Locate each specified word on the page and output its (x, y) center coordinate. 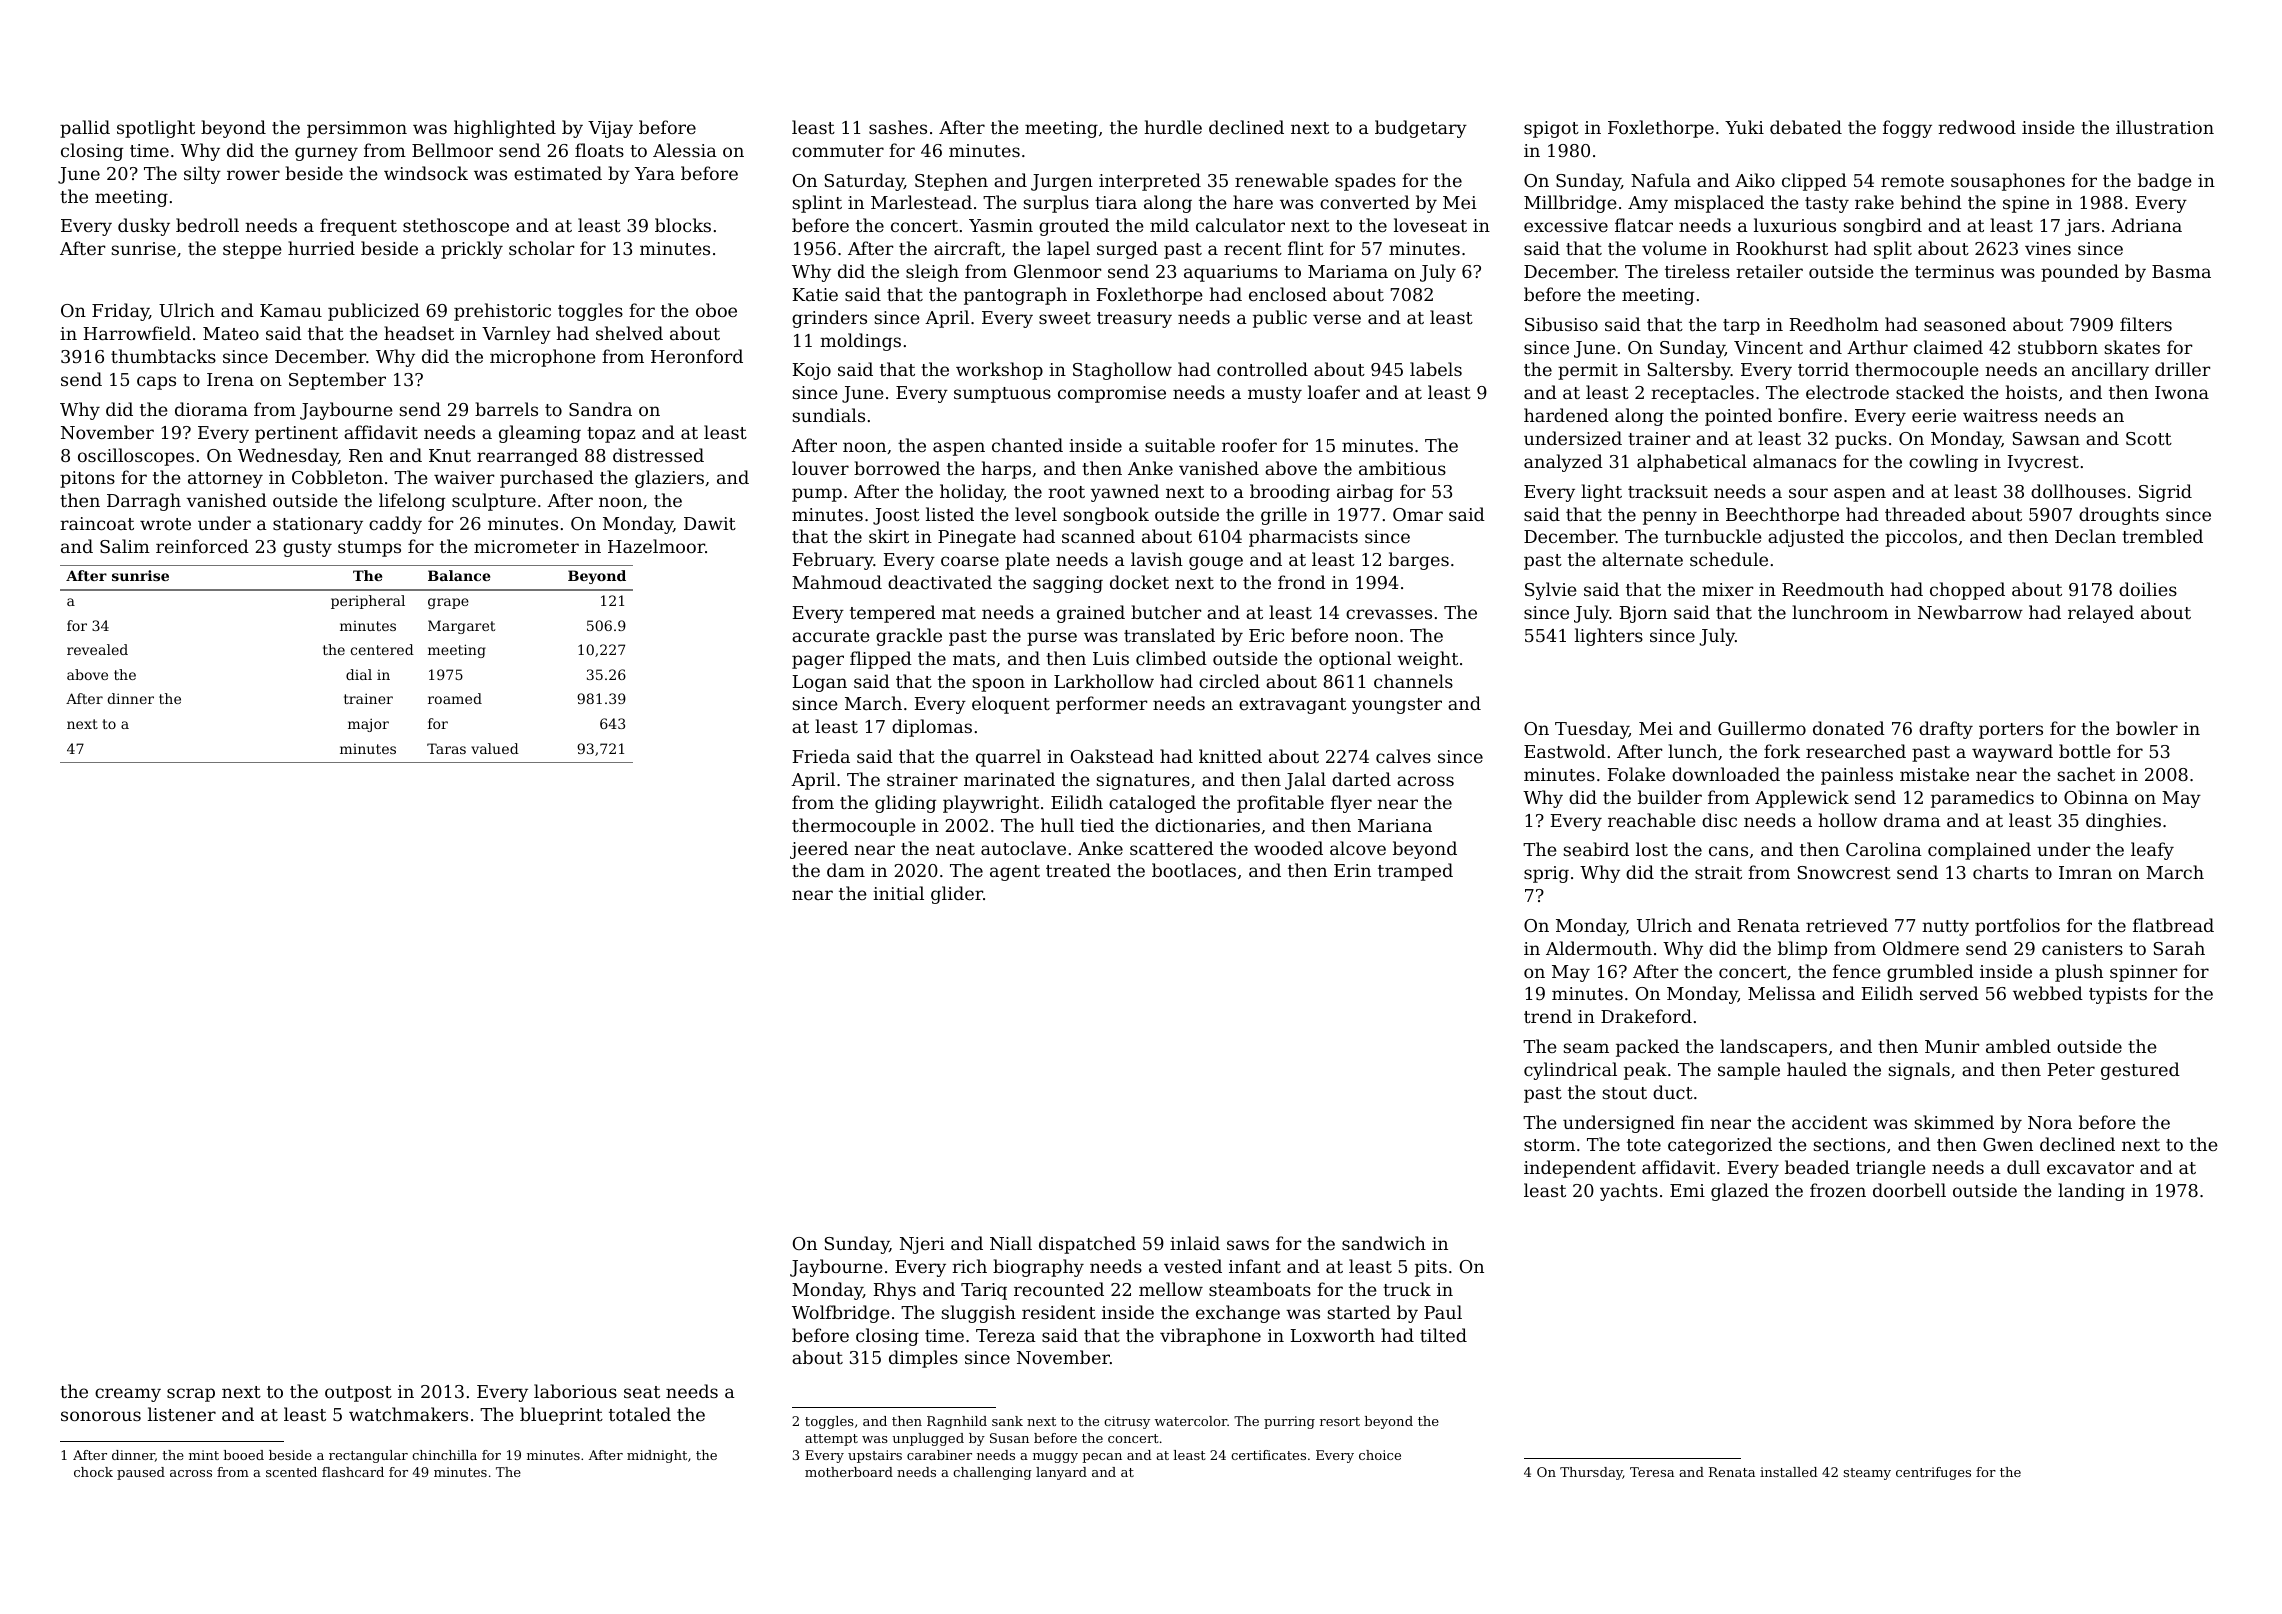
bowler (2147, 728)
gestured (2140, 1071)
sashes (898, 127)
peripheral (368, 602)
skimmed (1954, 1122)
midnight (657, 1456)
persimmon (357, 129)
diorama (211, 409)
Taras (446, 748)
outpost (358, 1394)
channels (1413, 681)
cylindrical (1570, 1071)
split (1893, 250)
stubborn (2058, 347)
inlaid (1195, 1243)
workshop (999, 371)
